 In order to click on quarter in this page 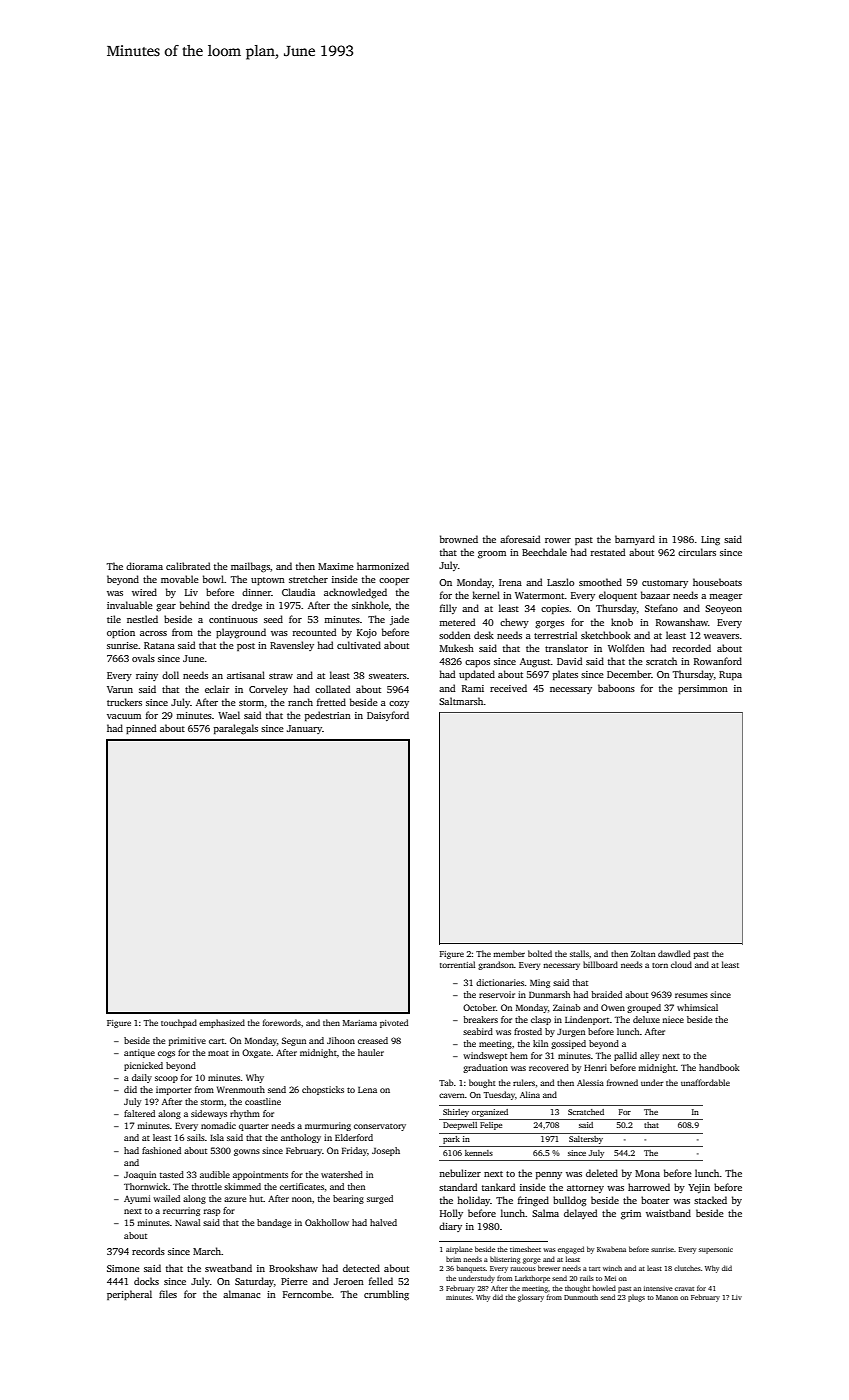, I will do `click(254, 1127)`.
